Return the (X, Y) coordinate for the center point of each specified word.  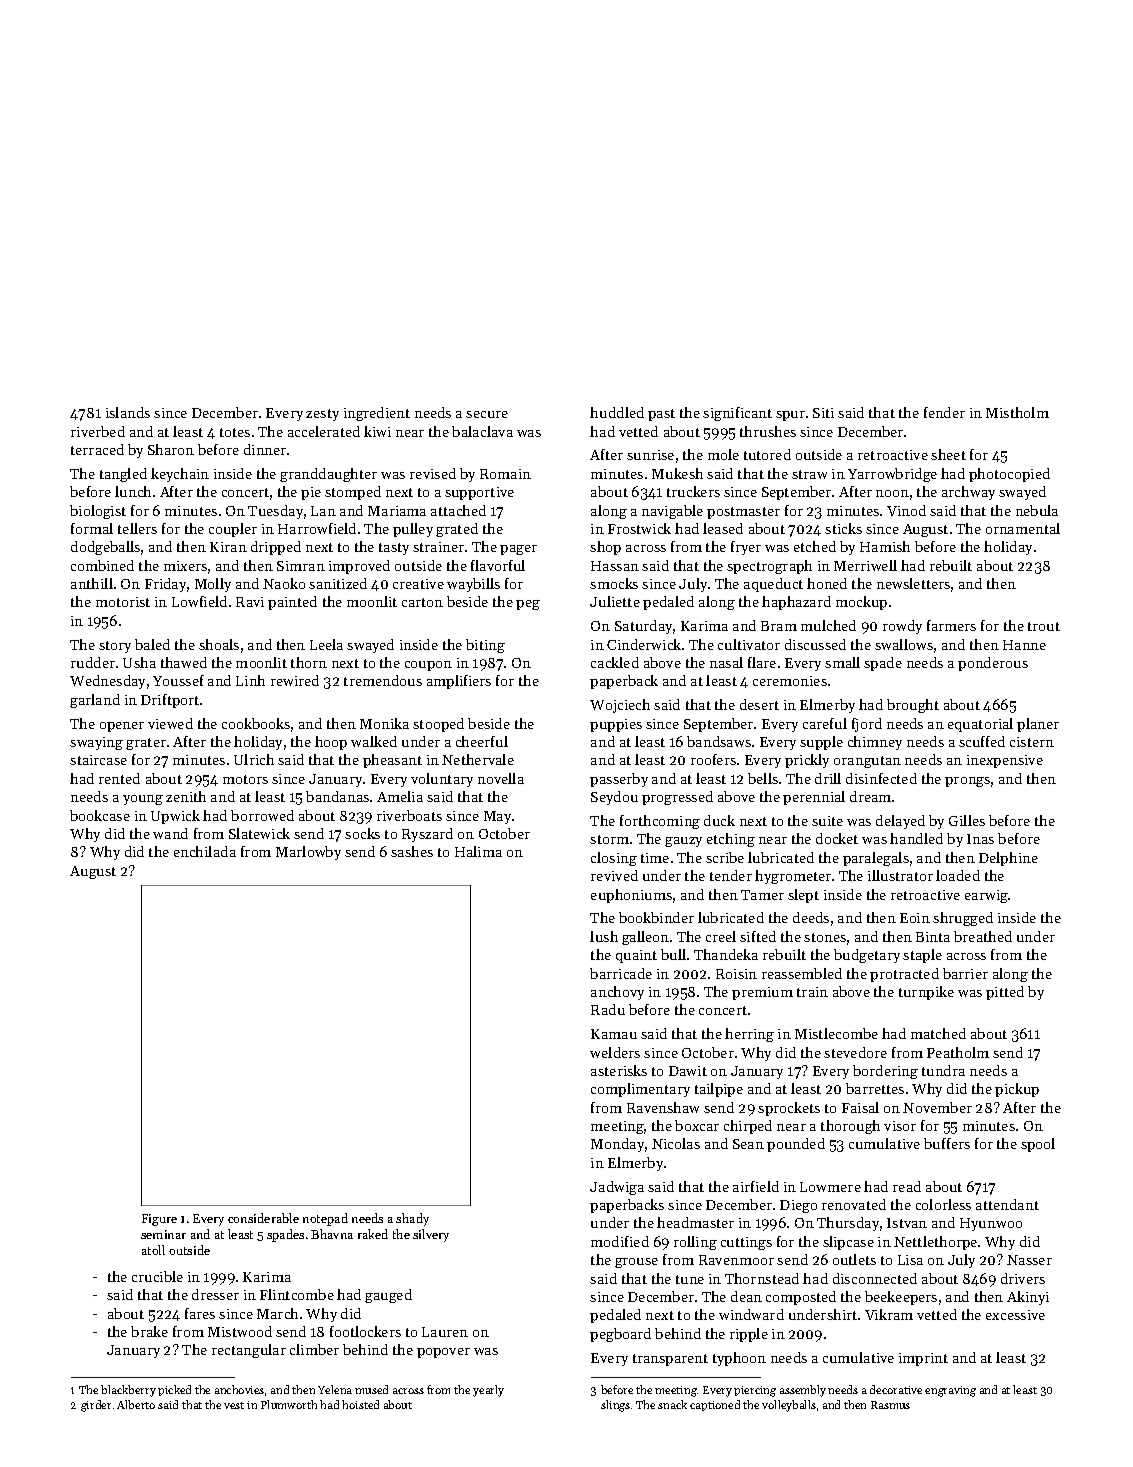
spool (1038, 1145)
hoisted (360, 1404)
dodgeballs (105, 548)
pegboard (620, 1335)
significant (737, 414)
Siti (823, 413)
